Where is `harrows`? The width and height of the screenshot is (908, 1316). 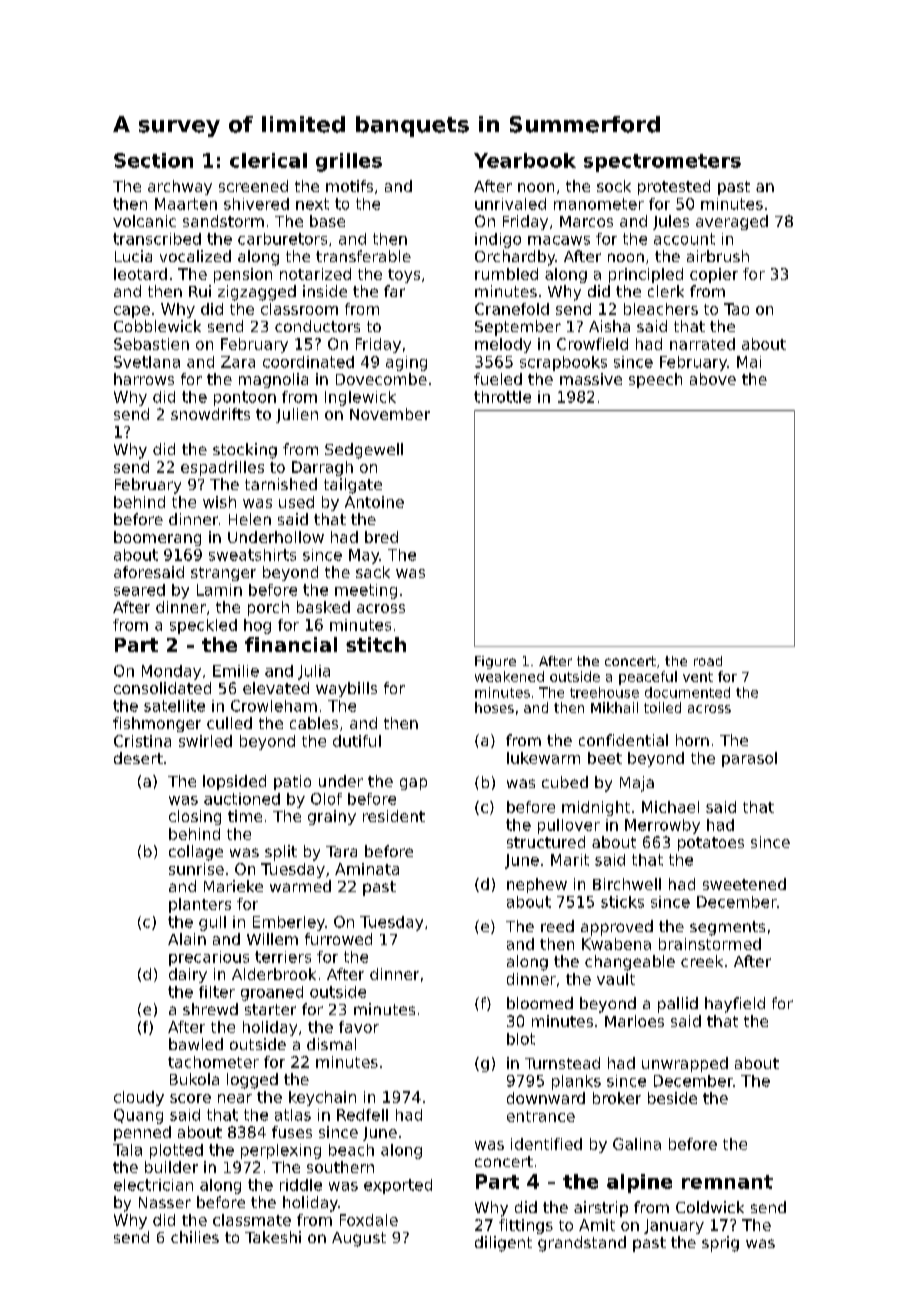 harrows is located at coordinates (144, 379).
